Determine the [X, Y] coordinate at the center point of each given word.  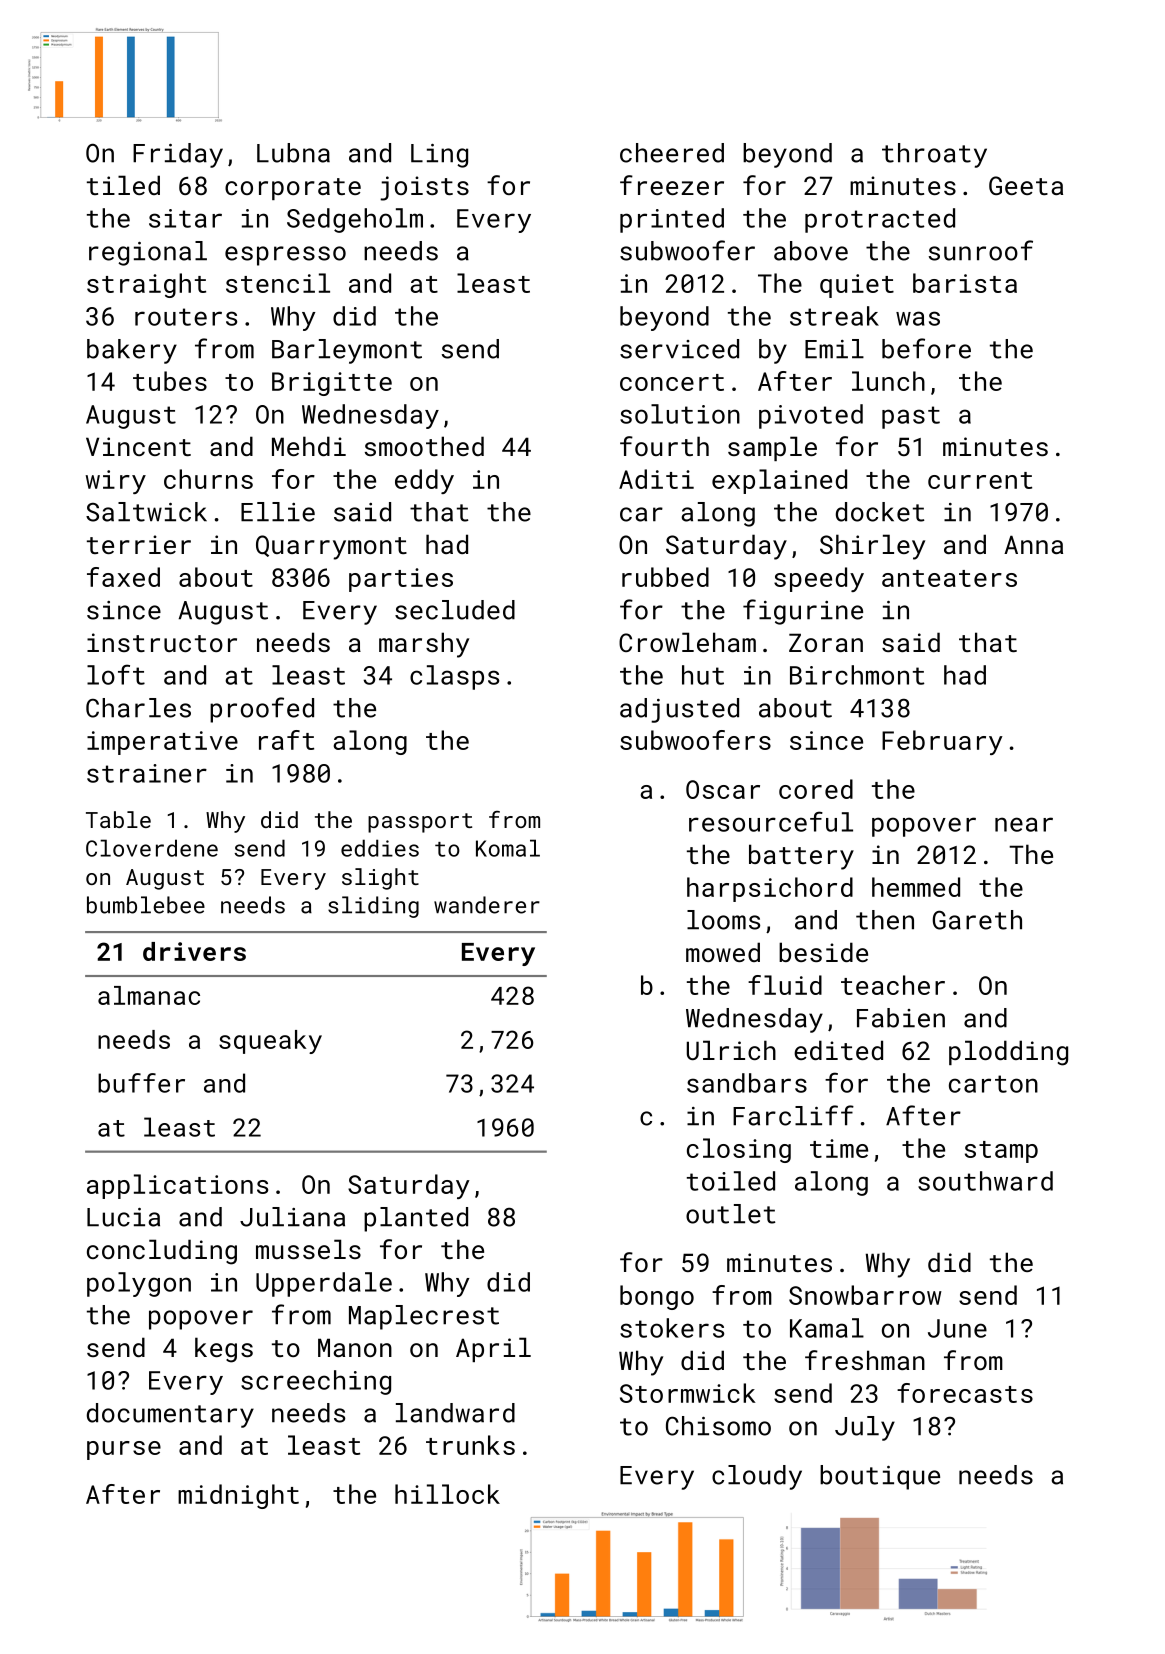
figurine [803, 612]
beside [823, 952]
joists [424, 188]
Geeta [1026, 185]
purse [124, 1450]
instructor [162, 642]
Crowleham [687, 642]
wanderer [487, 905]
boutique [880, 1477]
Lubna [293, 153]
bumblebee [146, 905]
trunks [470, 1445]
